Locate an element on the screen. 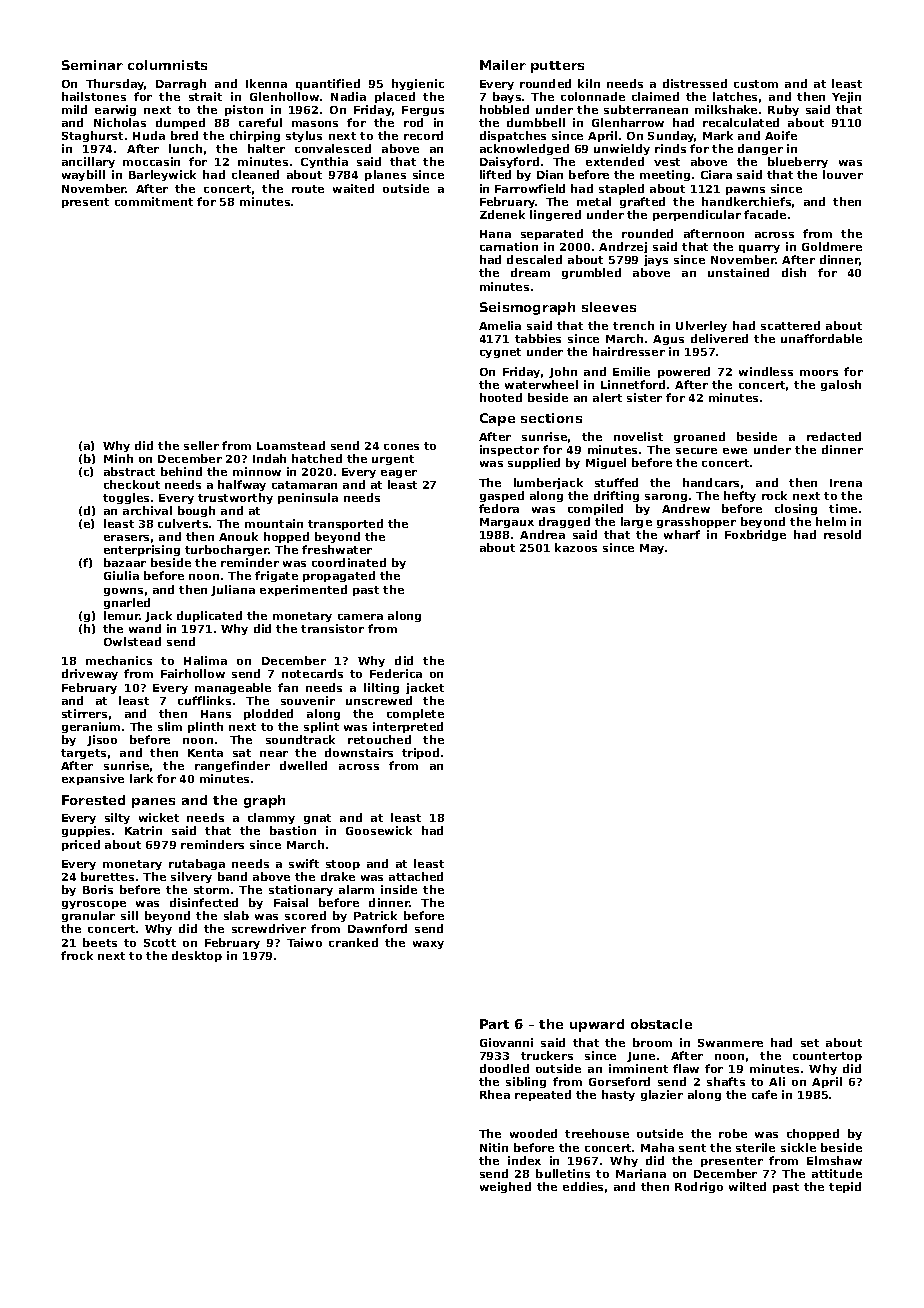  duplicated is located at coordinates (209, 616).
